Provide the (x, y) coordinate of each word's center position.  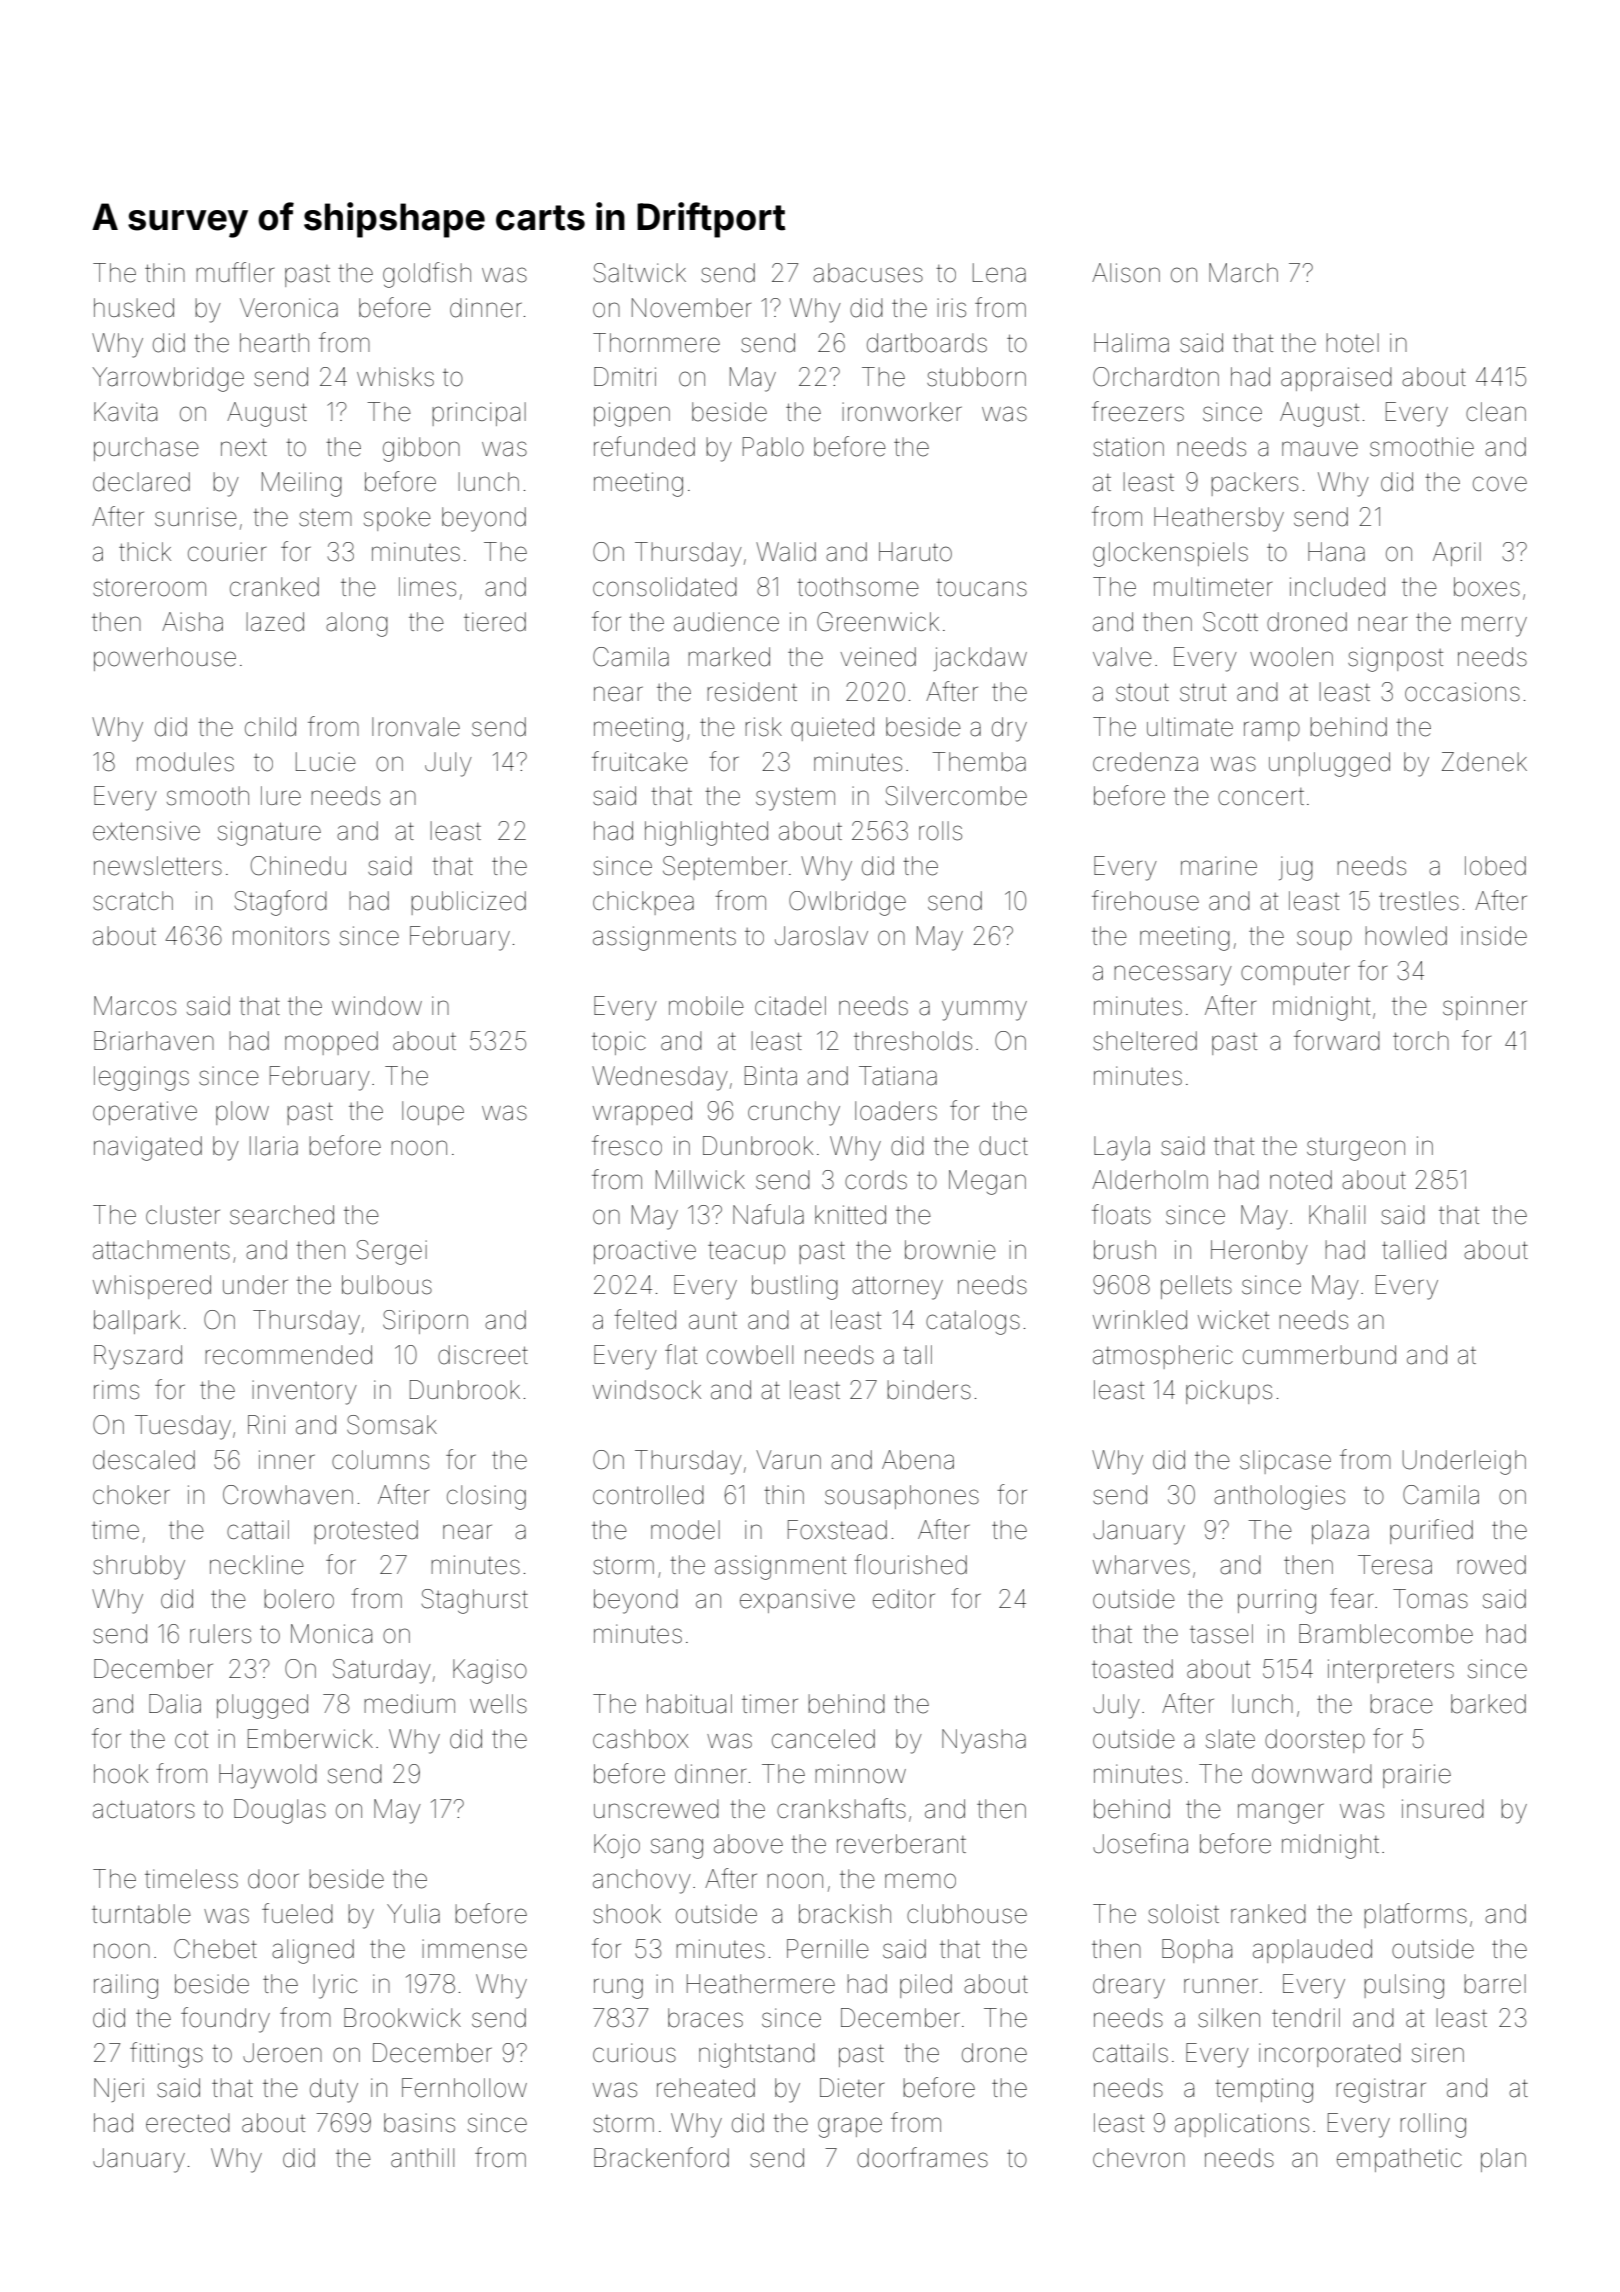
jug (1296, 868)
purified (1431, 1531)
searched (282, 1215)
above (748, 1844)
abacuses (868, 273)
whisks (395, 377)
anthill (422, 2158)
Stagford (280, 903)
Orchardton (1156, 377)
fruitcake (640, 761)
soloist (1183, 1914)
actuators (144, 1809)
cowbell (750, 1355)
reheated (706, 2088)
